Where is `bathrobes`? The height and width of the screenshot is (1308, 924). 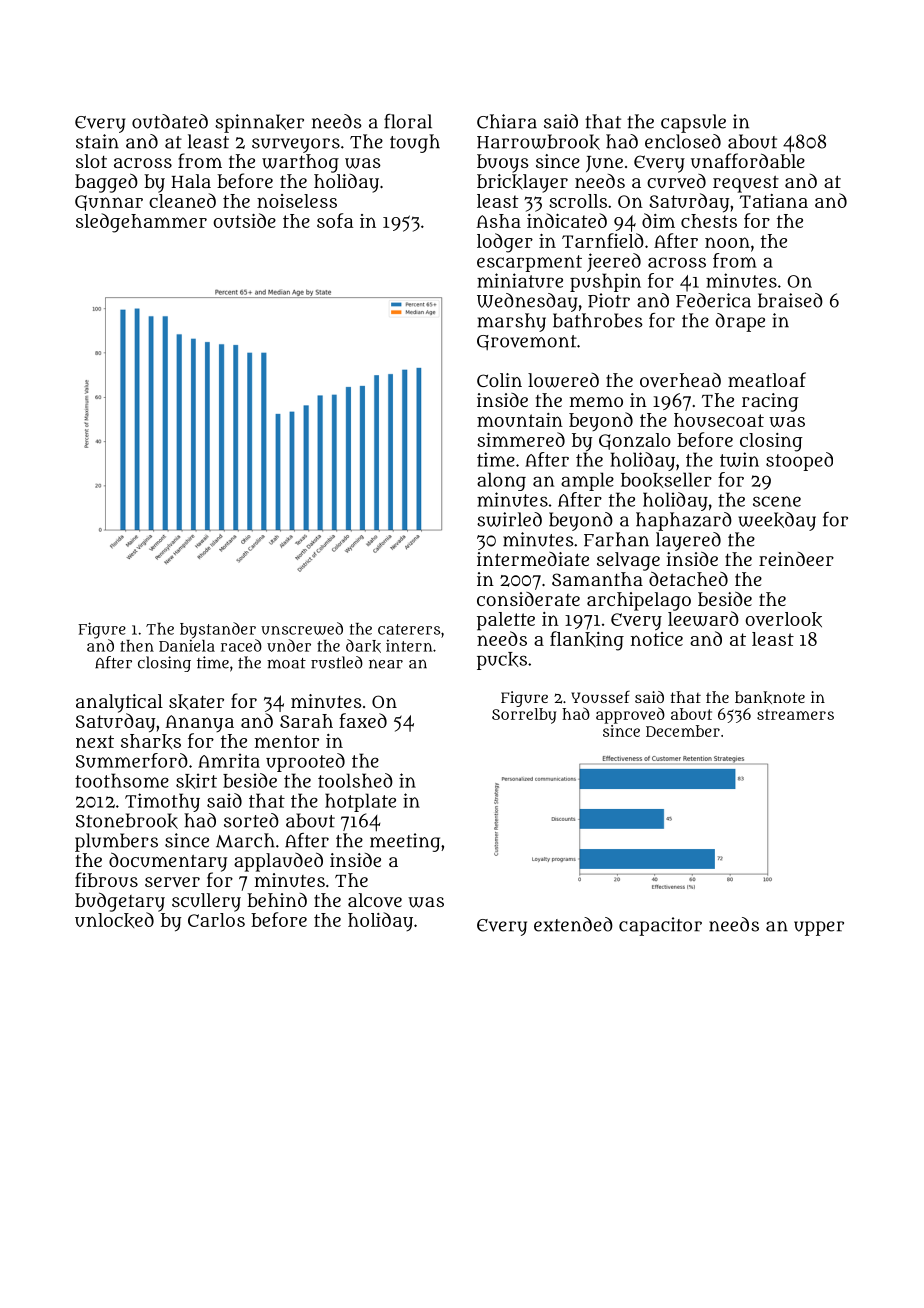
bathrobes is located at coordinates (598, 320).
